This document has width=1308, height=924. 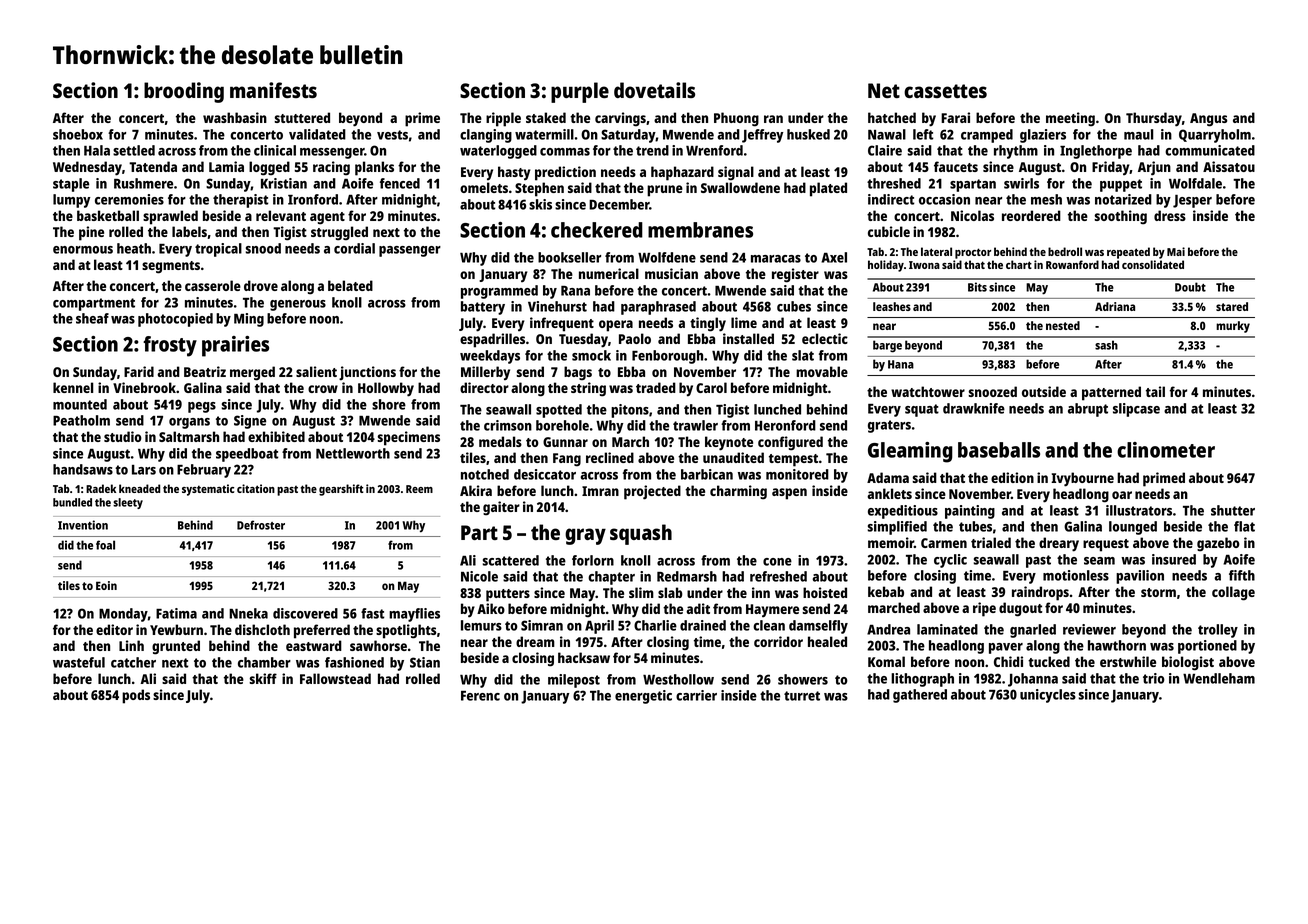 I want to click on discovered, so click(x=305, y=613).
